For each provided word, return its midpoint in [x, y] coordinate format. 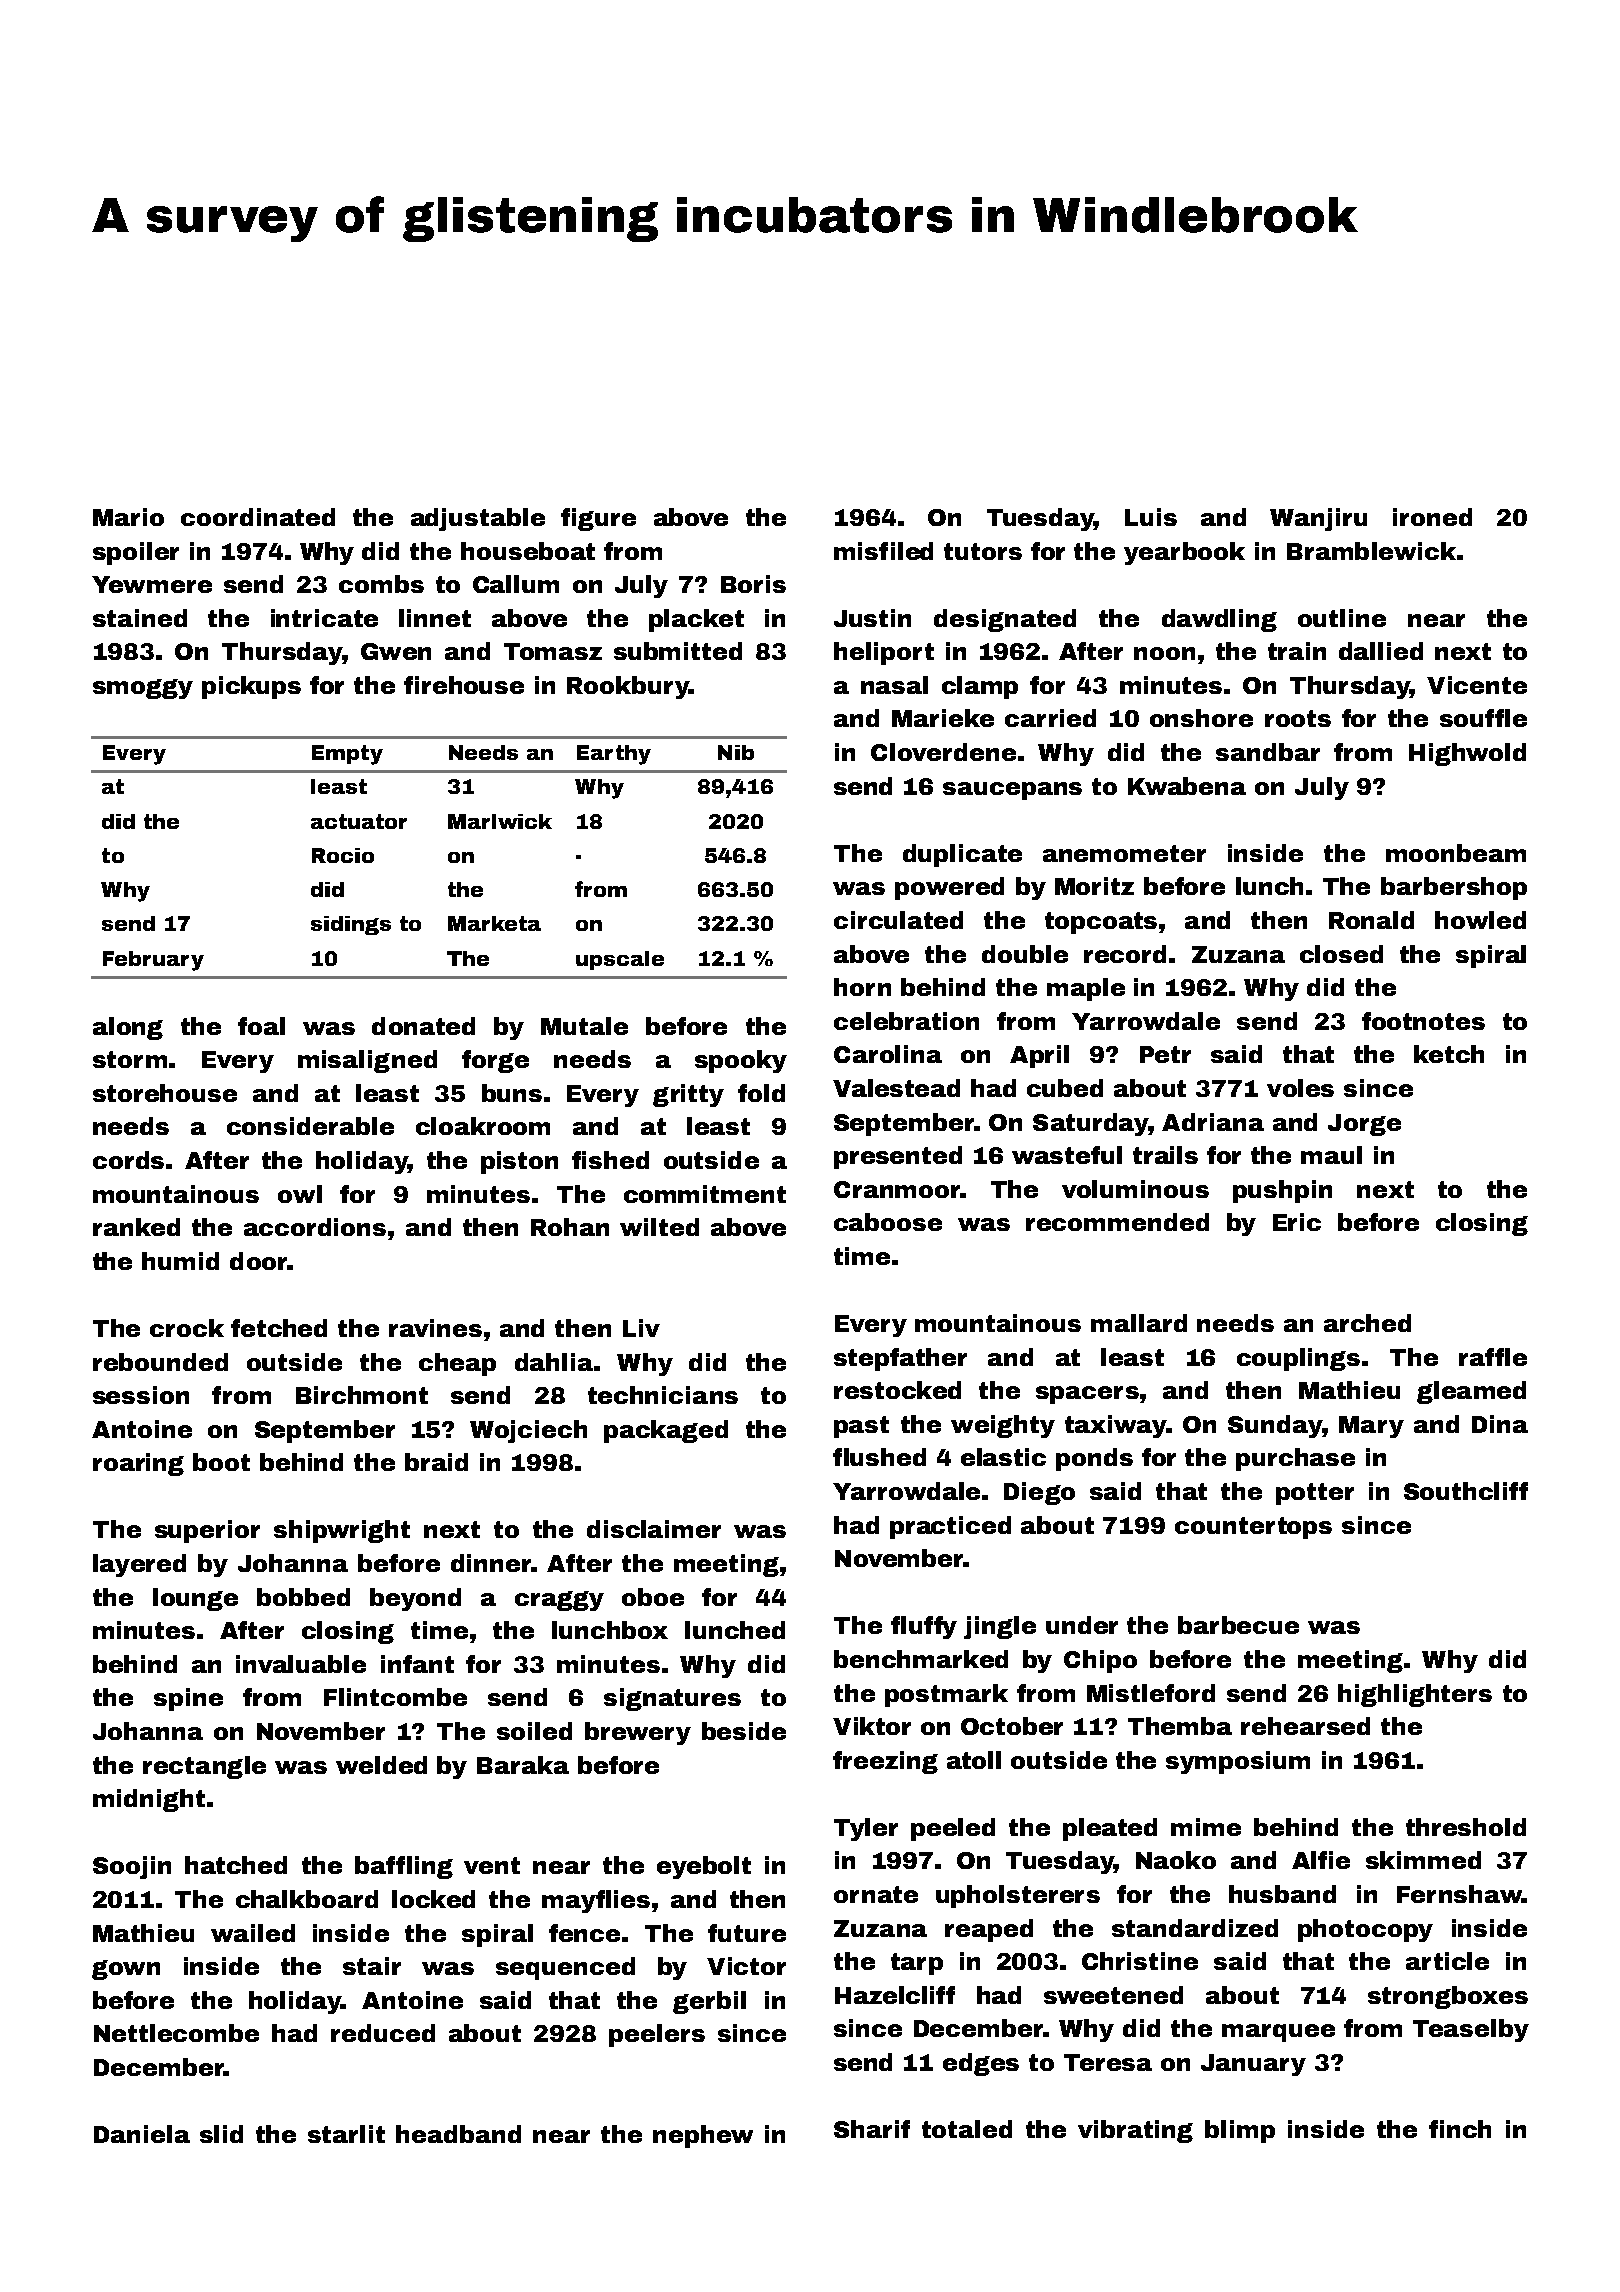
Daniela [142, 2134]
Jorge [1364, 1125]
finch [1460, 2129]
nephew [703, 2136]
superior [207, 1531]
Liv [641, 1328]
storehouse [165, 1093]
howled [1480, 920]
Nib [736, 752]
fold [761, 1093]
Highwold [1467, 754]
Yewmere [152, 584]
